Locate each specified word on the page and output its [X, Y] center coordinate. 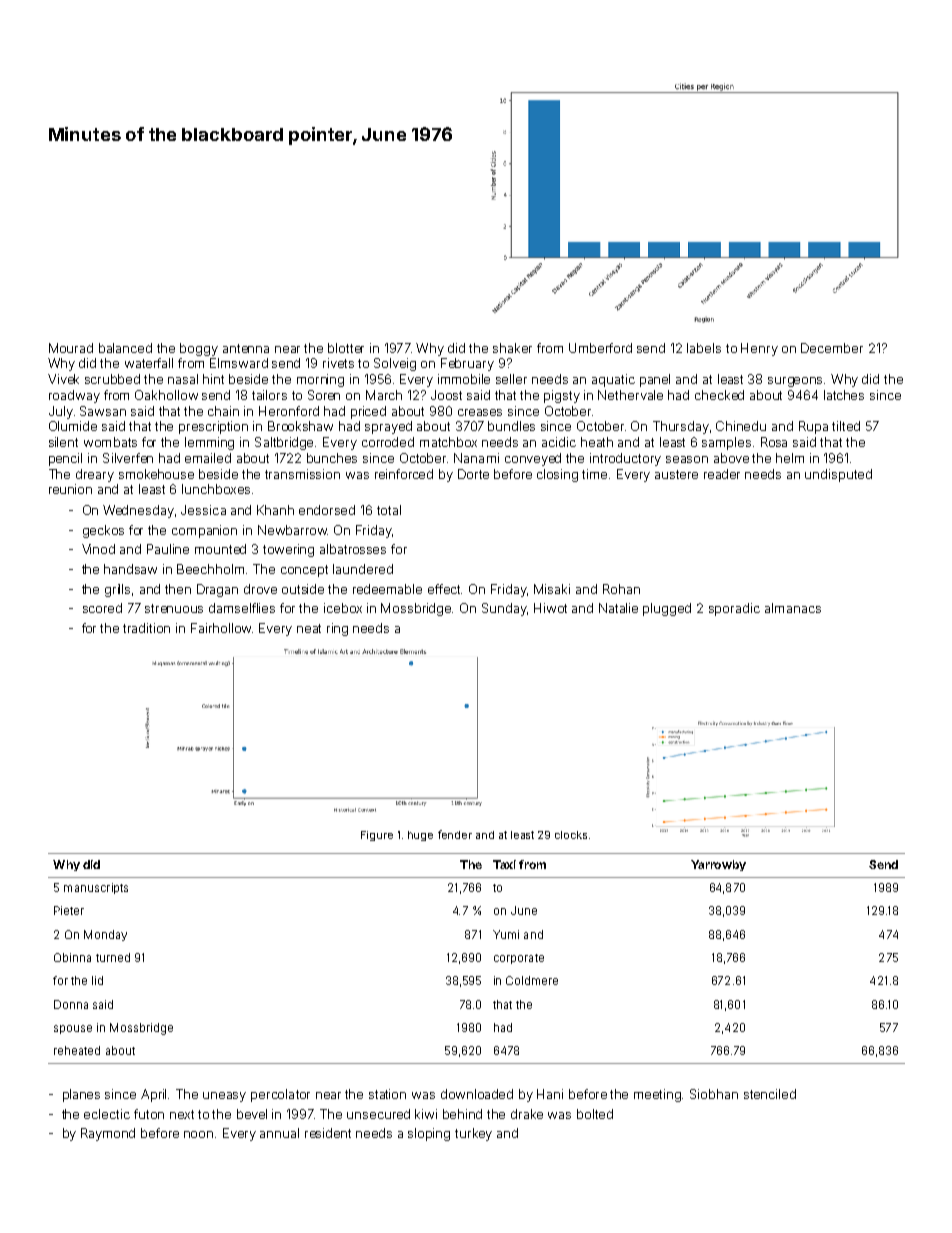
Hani [550, 1094]
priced [368, 412]
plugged [667, 609]
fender [455, 834]
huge [420, 836]
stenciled [770, 1094]
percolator [280, 1095]
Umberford [600, 348]
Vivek [63, 379]
